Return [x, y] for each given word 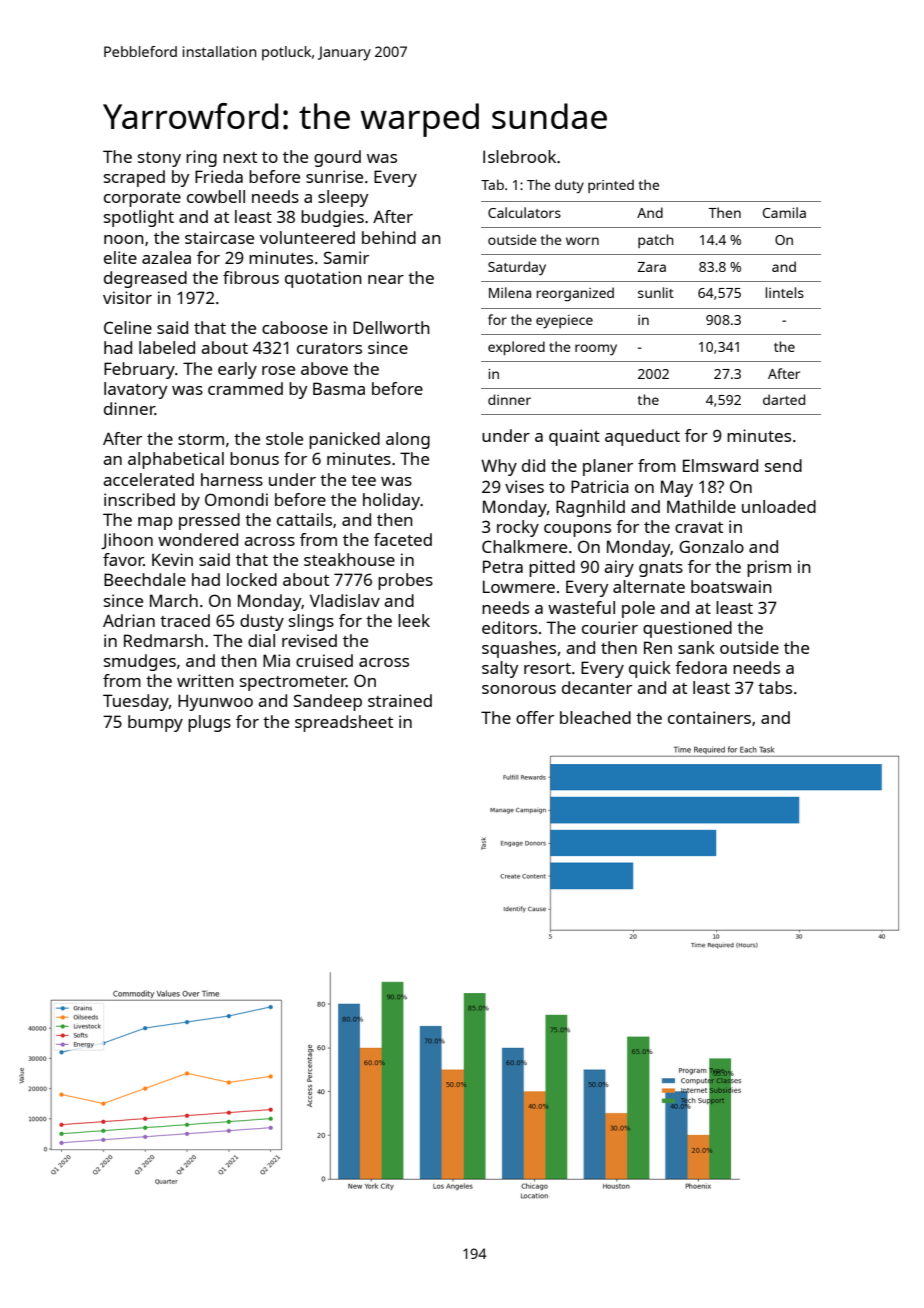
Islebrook [519, 156]
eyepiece [564, 322]
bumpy [155, 723]
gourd [337, 158]
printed [611, 186]
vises [524, 486]
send [783, 465]
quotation [323, 279]
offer [535, 717]
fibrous [251, 277]
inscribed [139, 499]
